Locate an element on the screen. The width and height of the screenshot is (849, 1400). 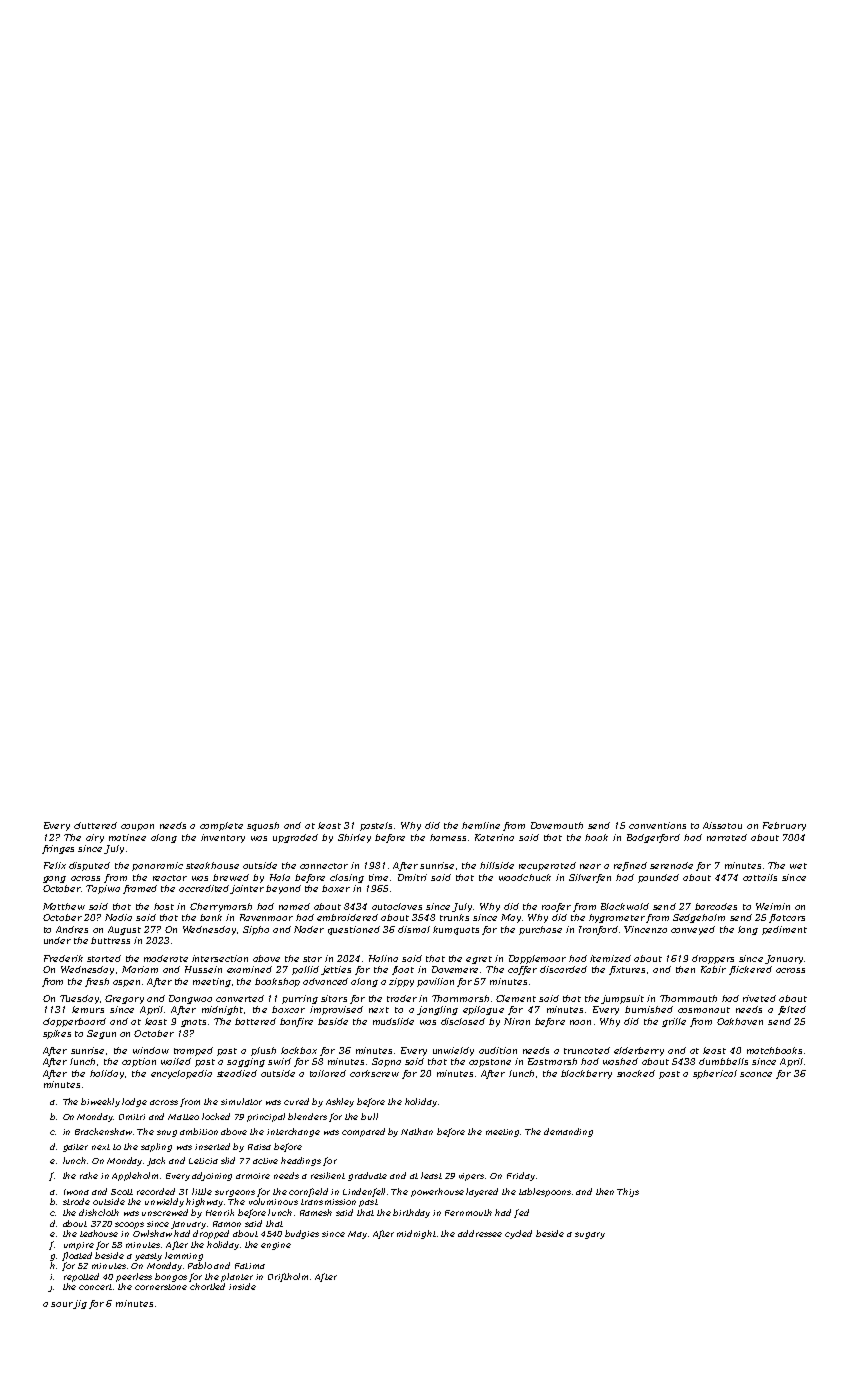
Halina is located at coordinates (383, 958).
